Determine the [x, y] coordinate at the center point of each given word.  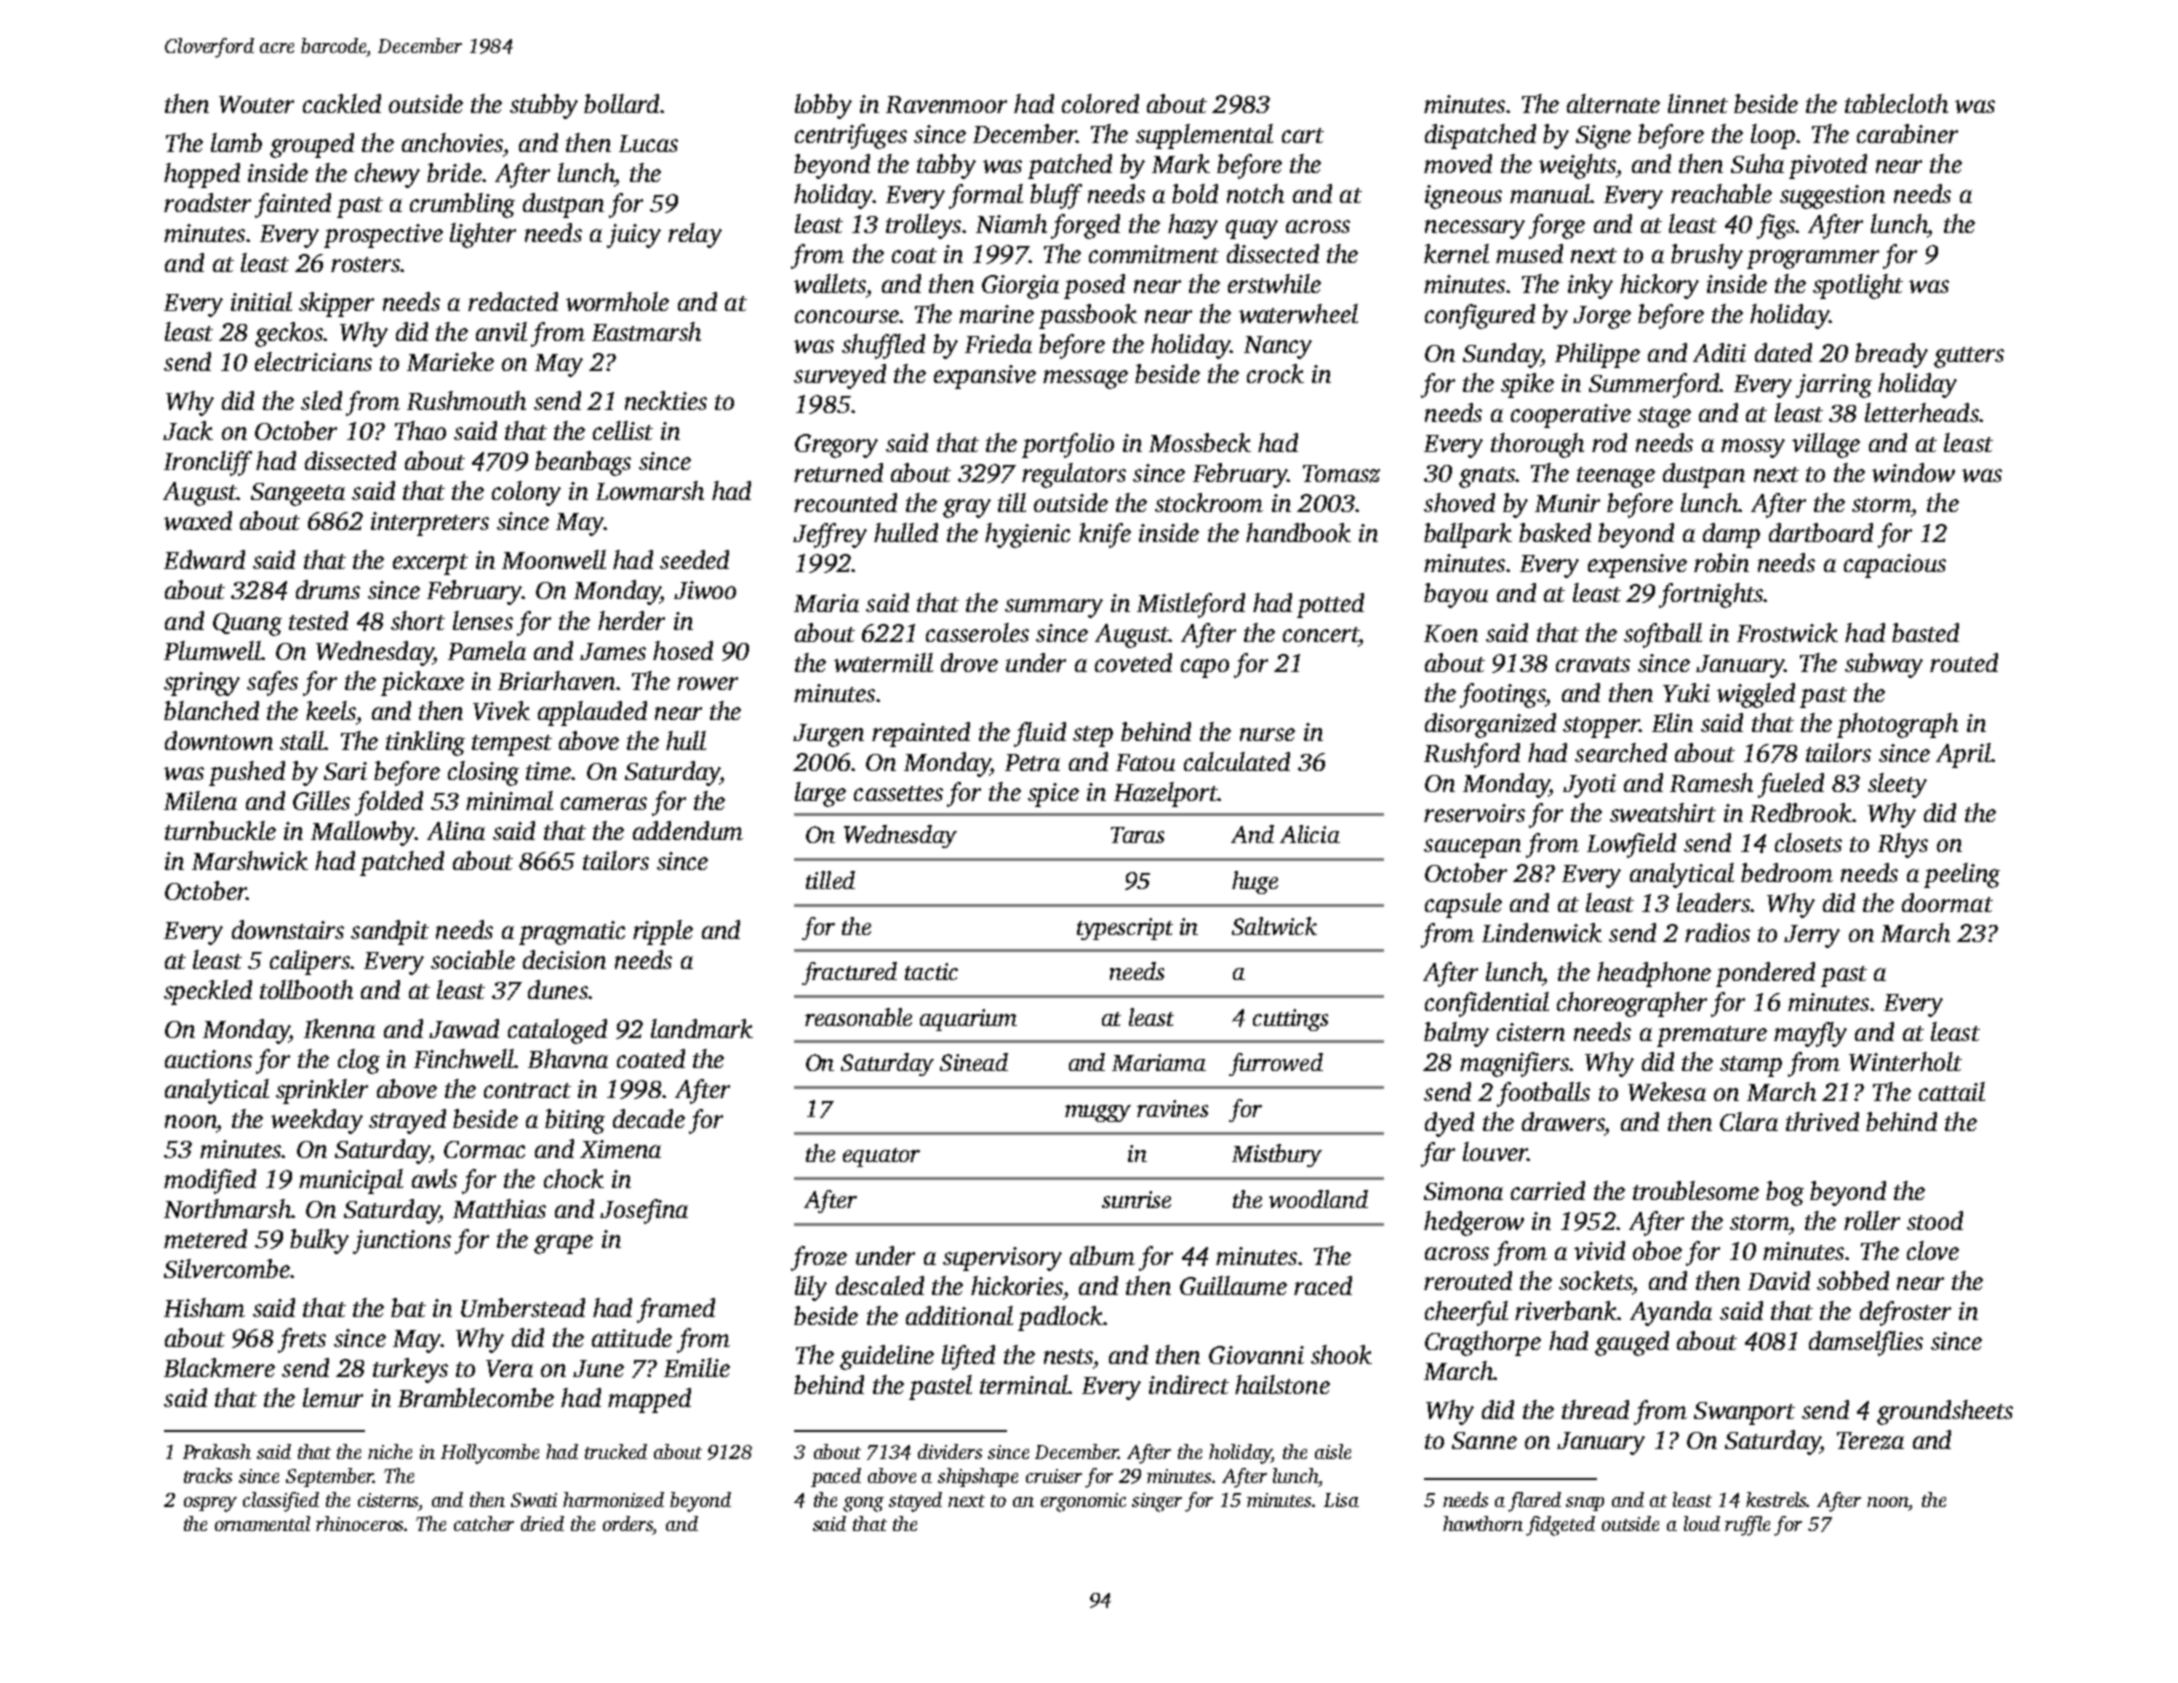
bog [1785, 1193]
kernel [1456, 253]
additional [959, 1315]
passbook [1088, 316]
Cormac [484, 1149]
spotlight [1858, 286]
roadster [207, 202]
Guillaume [1233, 1285]
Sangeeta [298, 494]
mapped [649, 1400]
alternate [1613, 103]
